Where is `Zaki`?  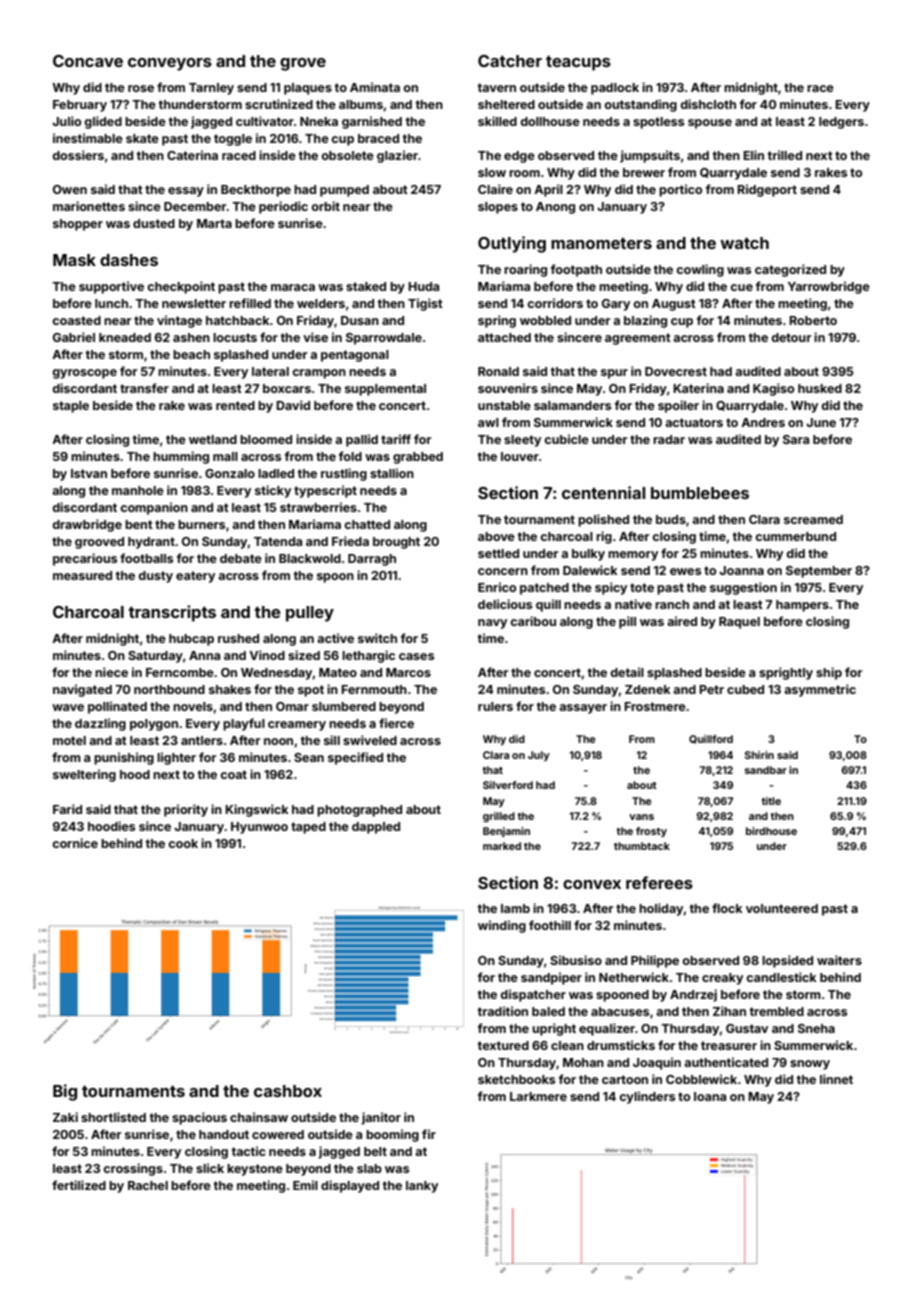
Zaki is located at coordinates (65, 1117).
